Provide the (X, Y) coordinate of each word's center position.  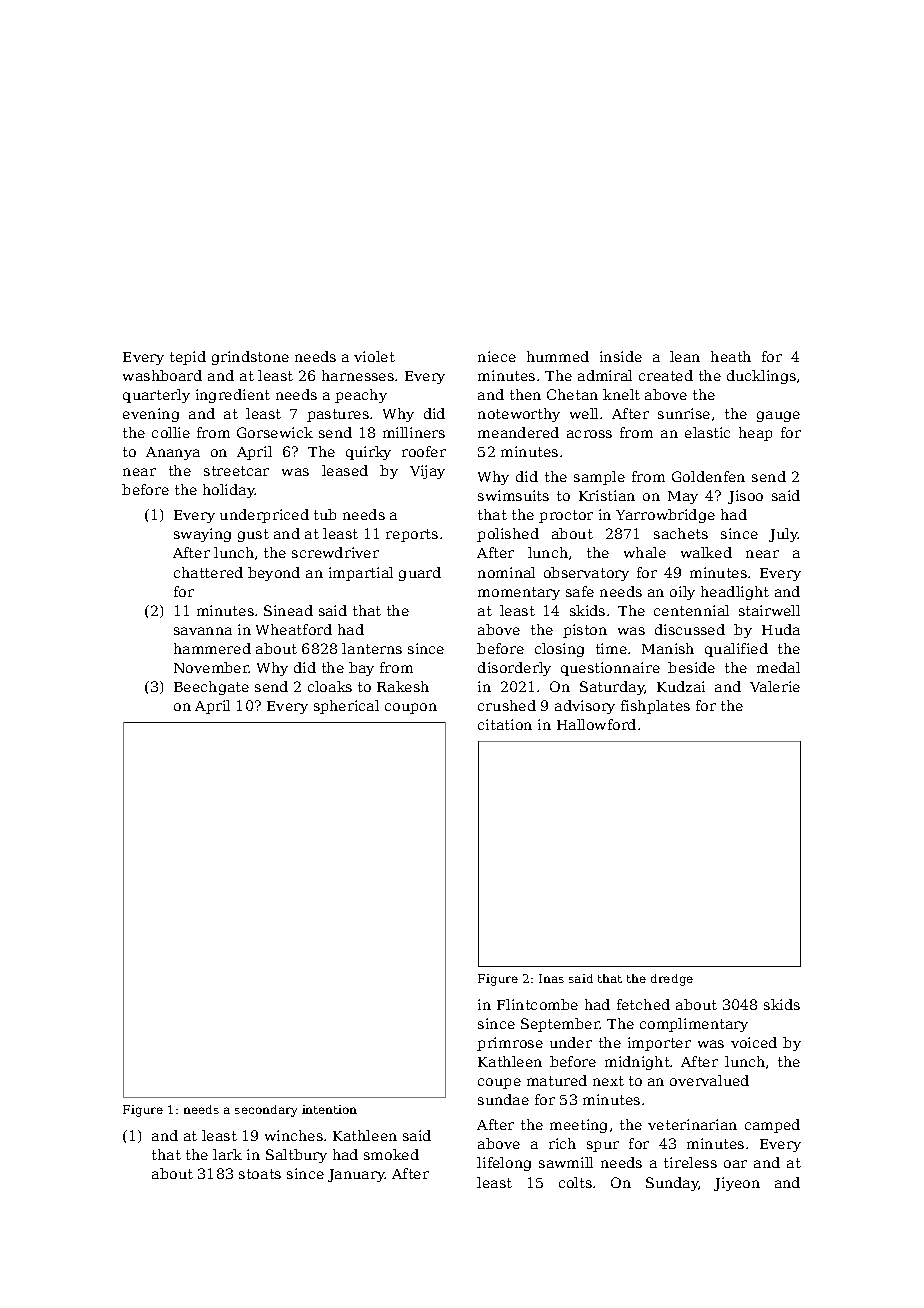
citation (505, 724)
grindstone (250, 358)
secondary (266, 1111)
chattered (208, 572)
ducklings (761, 377)
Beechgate (211, 688)
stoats (260, 1174)
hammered (212, 648)
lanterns (372, 648)
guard (420, 574)
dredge (672, 980)
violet (374, 356)
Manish (668, 648)
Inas (551, 978)
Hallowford (596, 724)
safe (580, 591)
